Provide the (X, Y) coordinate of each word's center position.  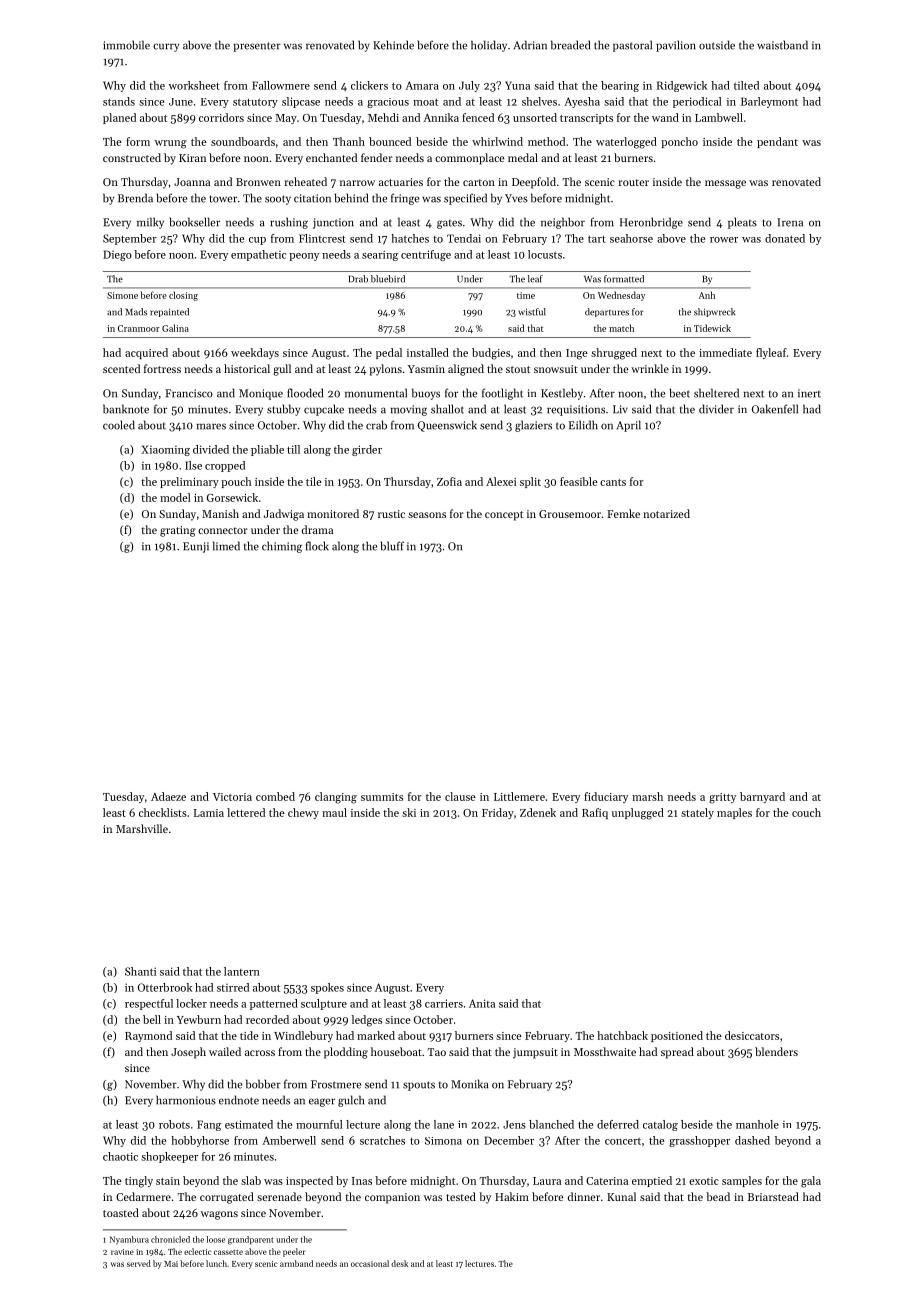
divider (716, 409)
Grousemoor (570, 514)
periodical (697, 102)
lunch (216, 1263)
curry (166, 47)
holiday (489, 46)
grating (178, 531)
